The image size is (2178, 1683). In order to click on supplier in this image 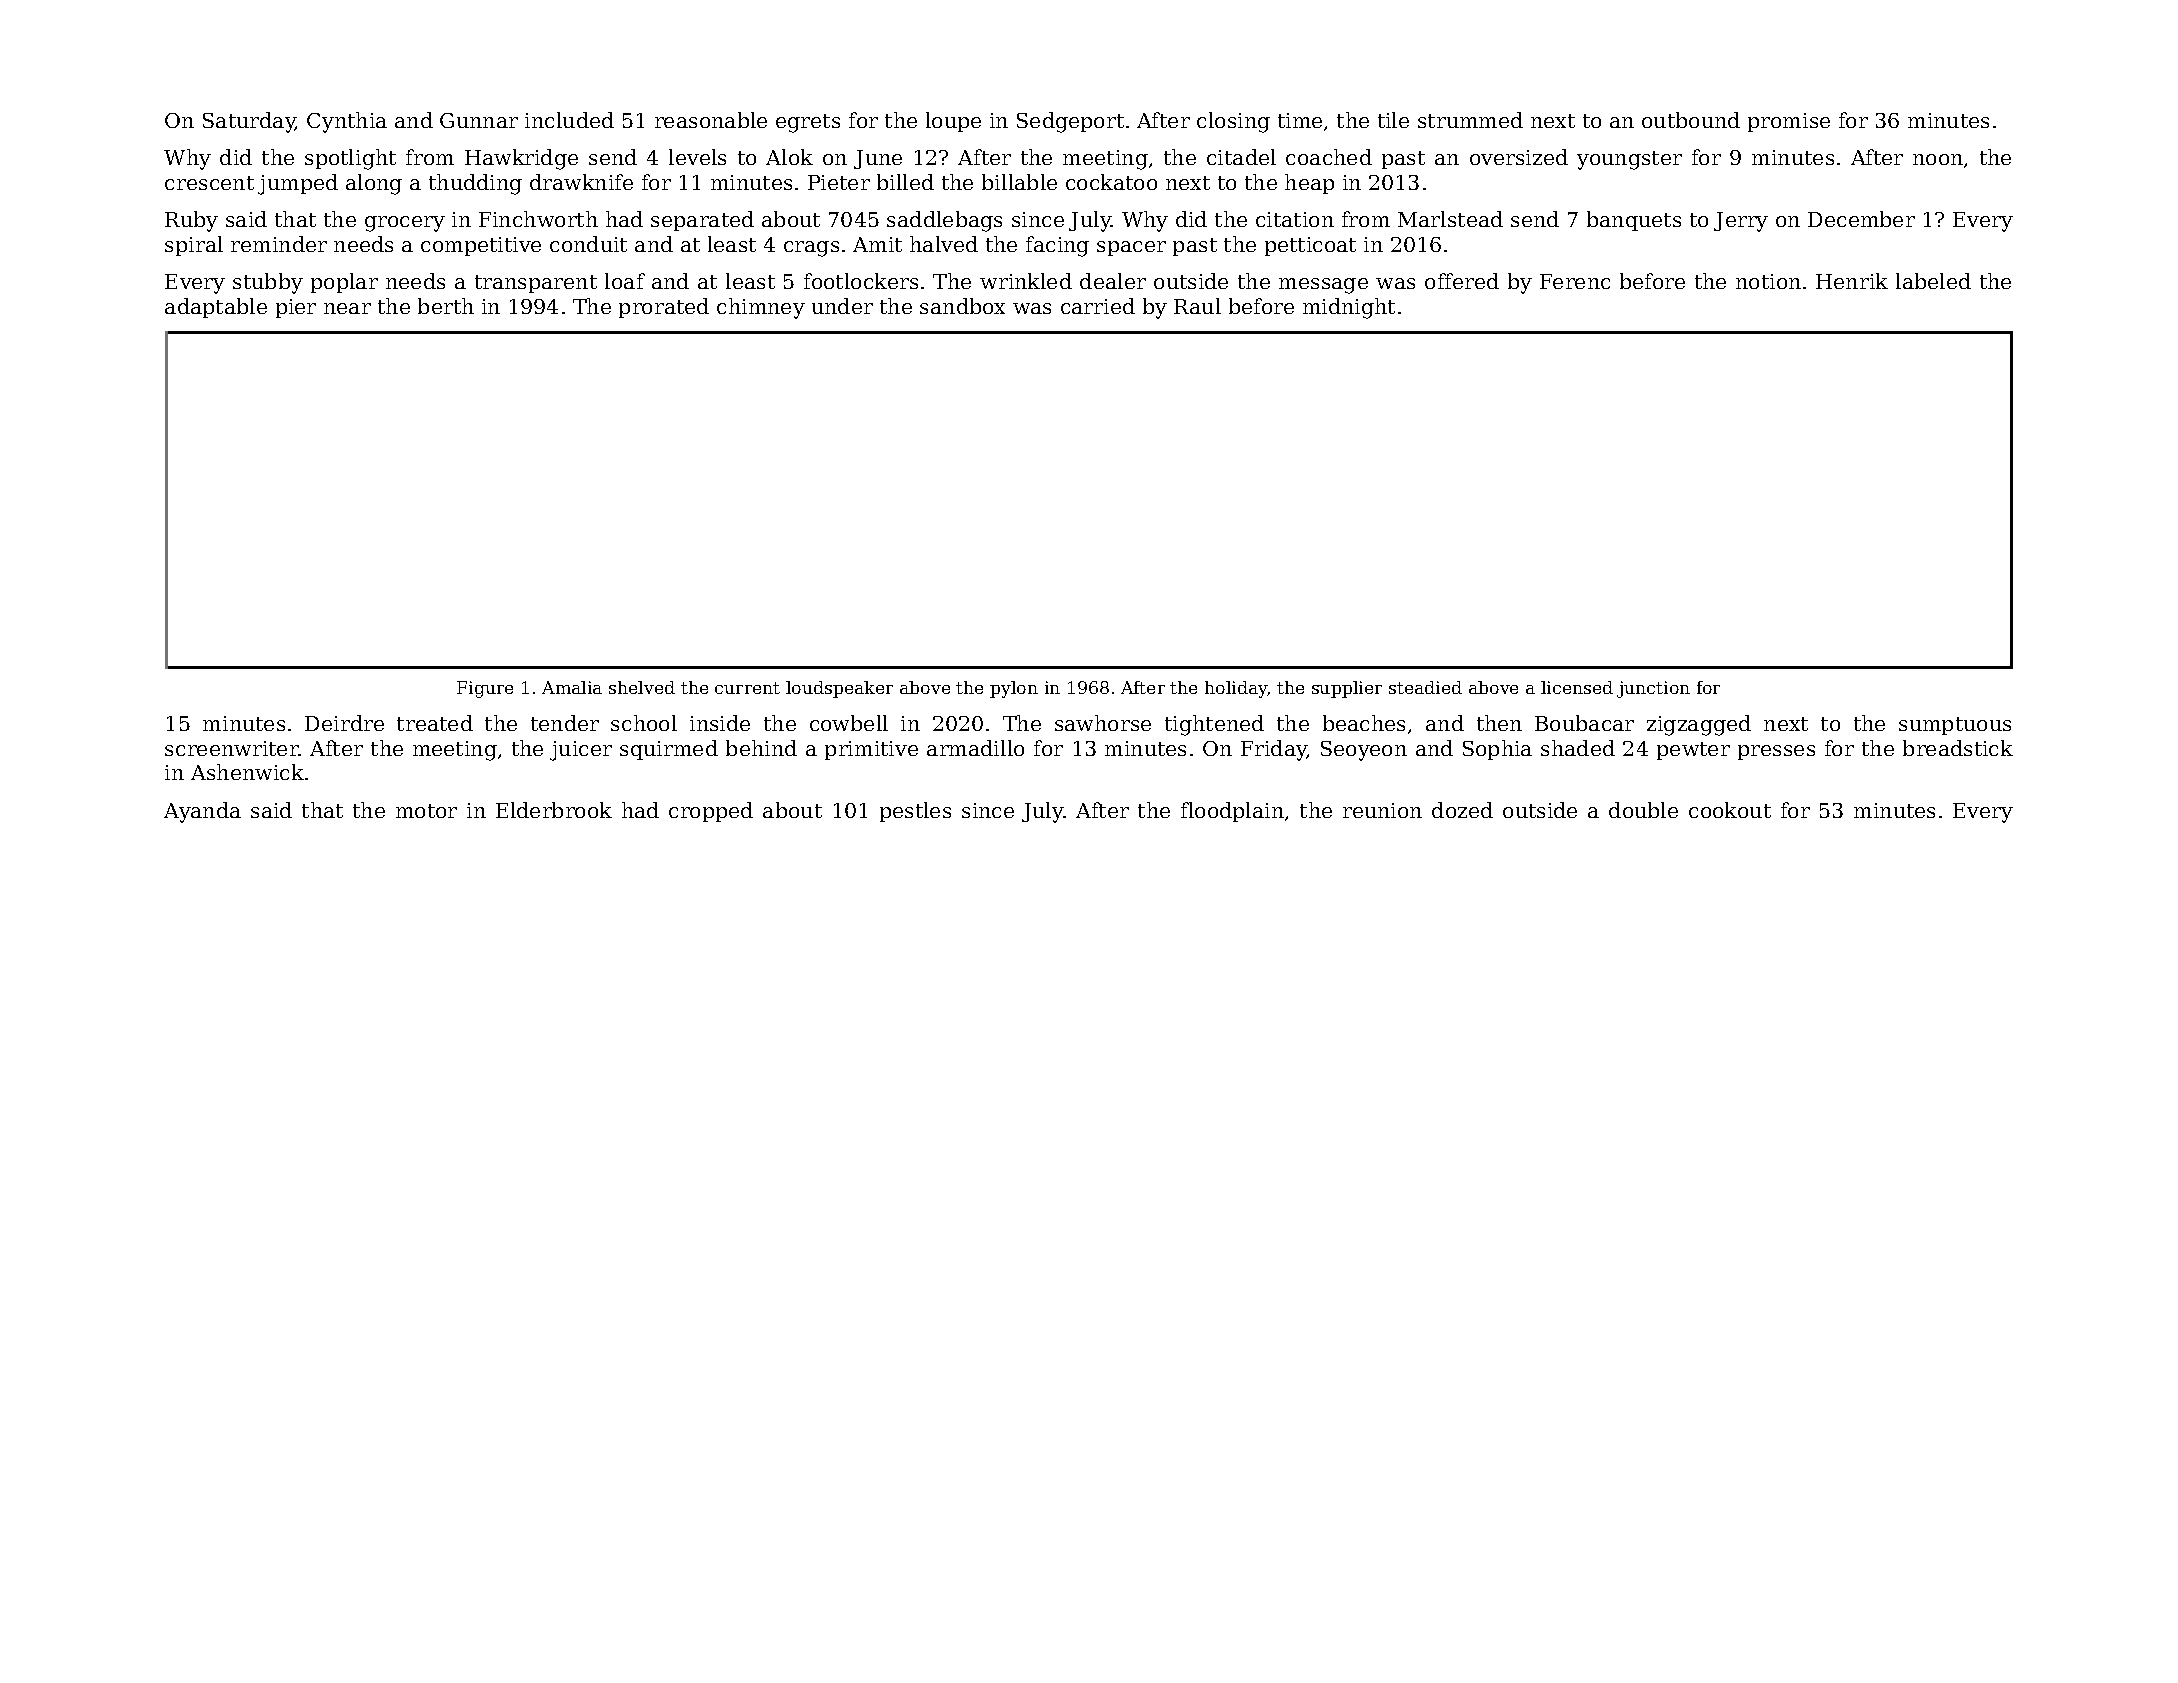, I will do `click(1347, 689)`.
